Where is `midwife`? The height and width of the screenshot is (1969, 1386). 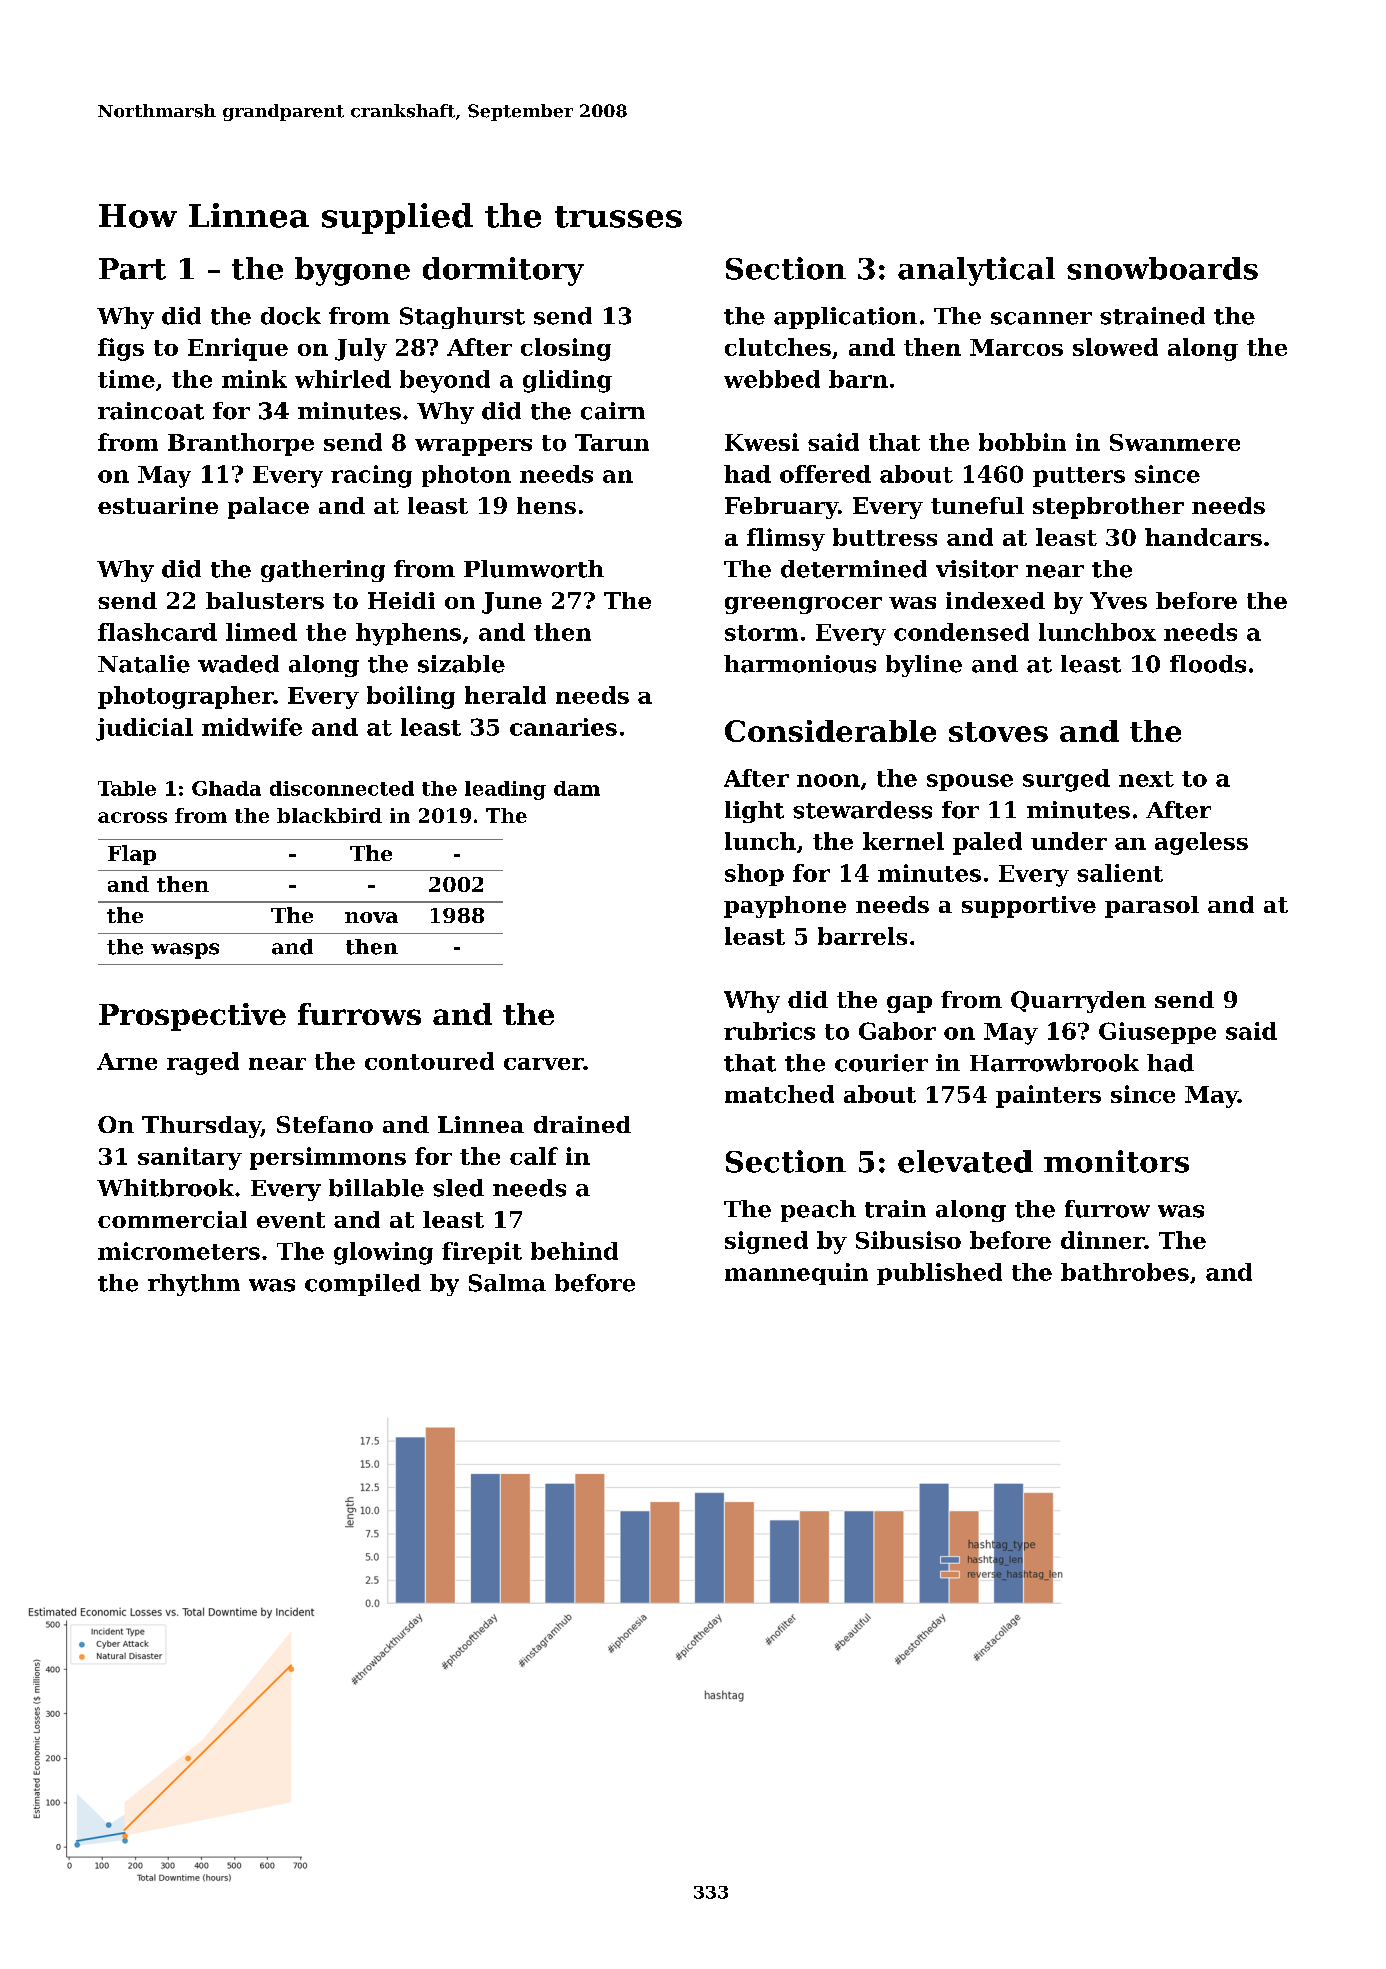
midwife is located at coordinates (252, 727).
